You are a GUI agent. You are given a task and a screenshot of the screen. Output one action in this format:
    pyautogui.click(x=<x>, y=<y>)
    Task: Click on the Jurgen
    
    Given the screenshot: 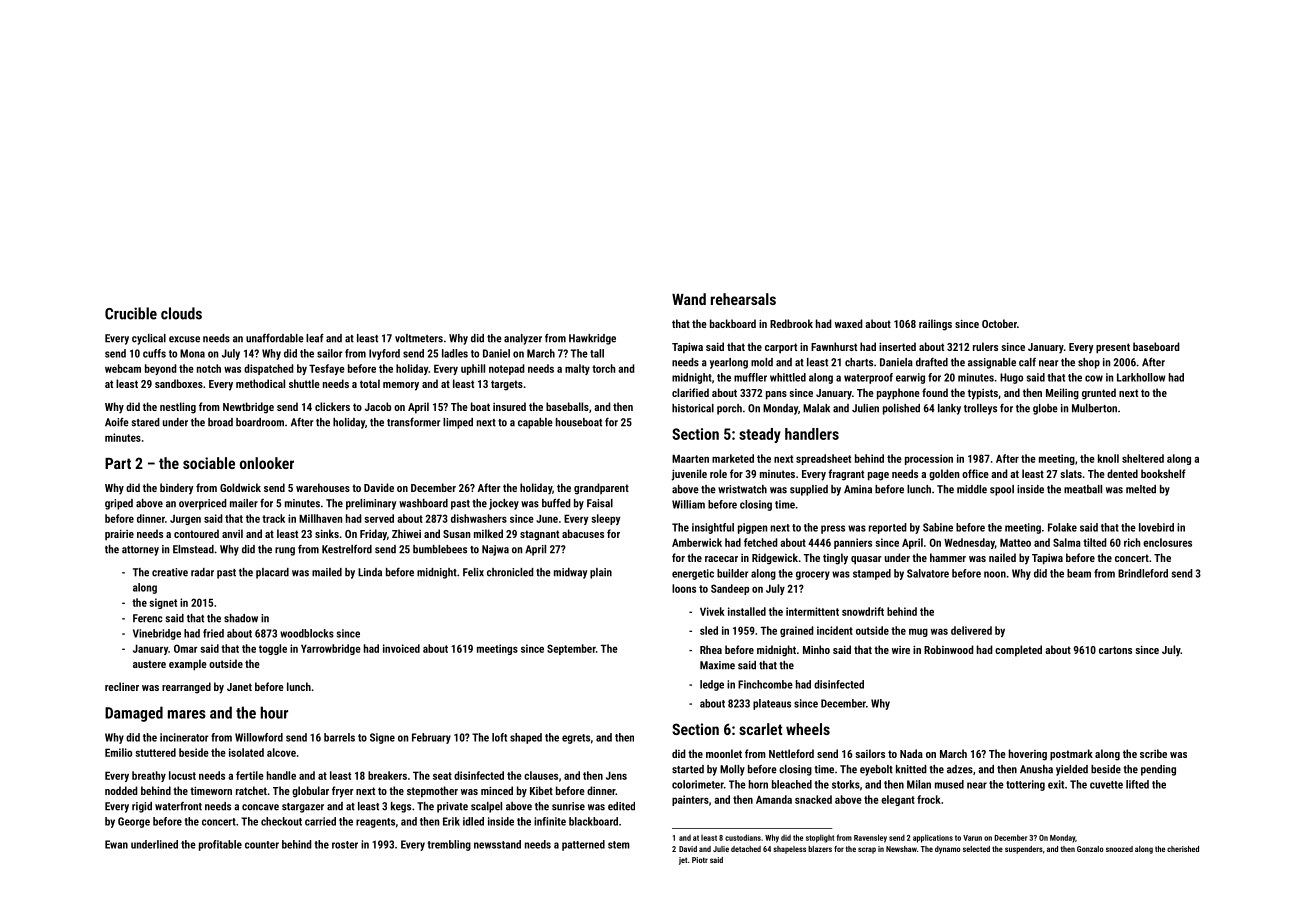 What is the action you would take?
    pyautogui.click(x=185, y=520)
